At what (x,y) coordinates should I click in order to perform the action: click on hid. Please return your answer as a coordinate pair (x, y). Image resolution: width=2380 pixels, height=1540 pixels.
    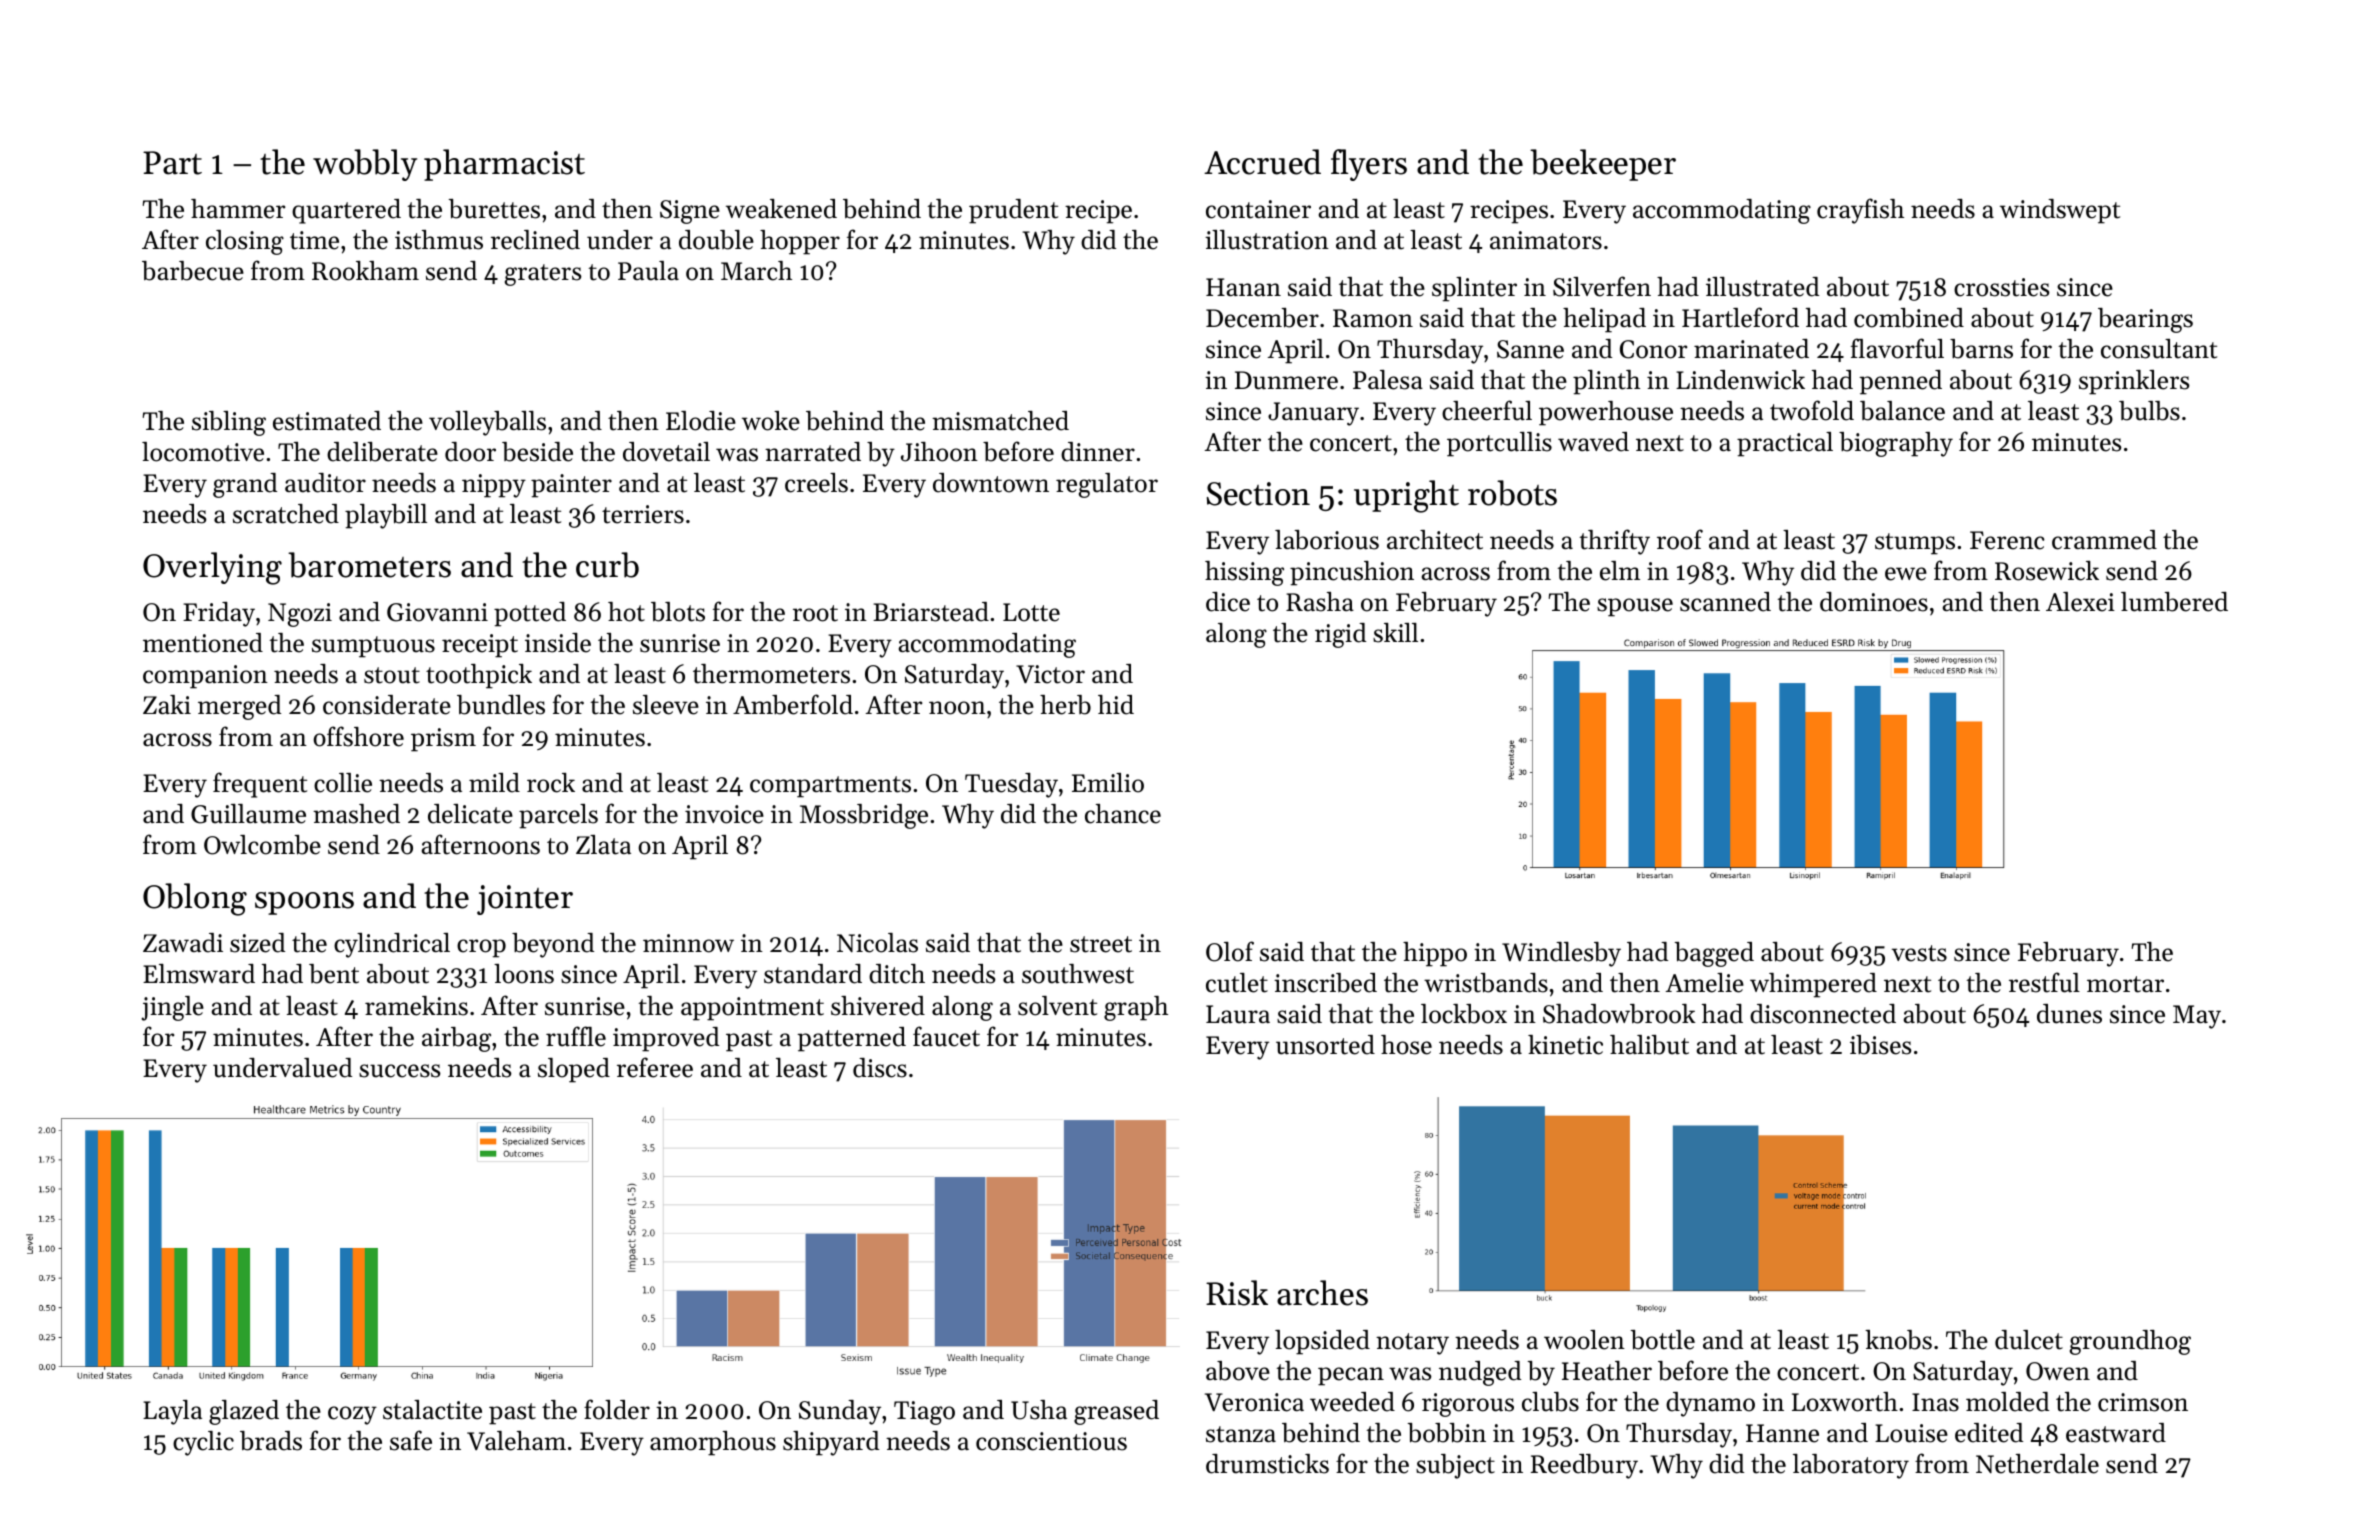
    Looking at the image, I should click on (1116, 705).
